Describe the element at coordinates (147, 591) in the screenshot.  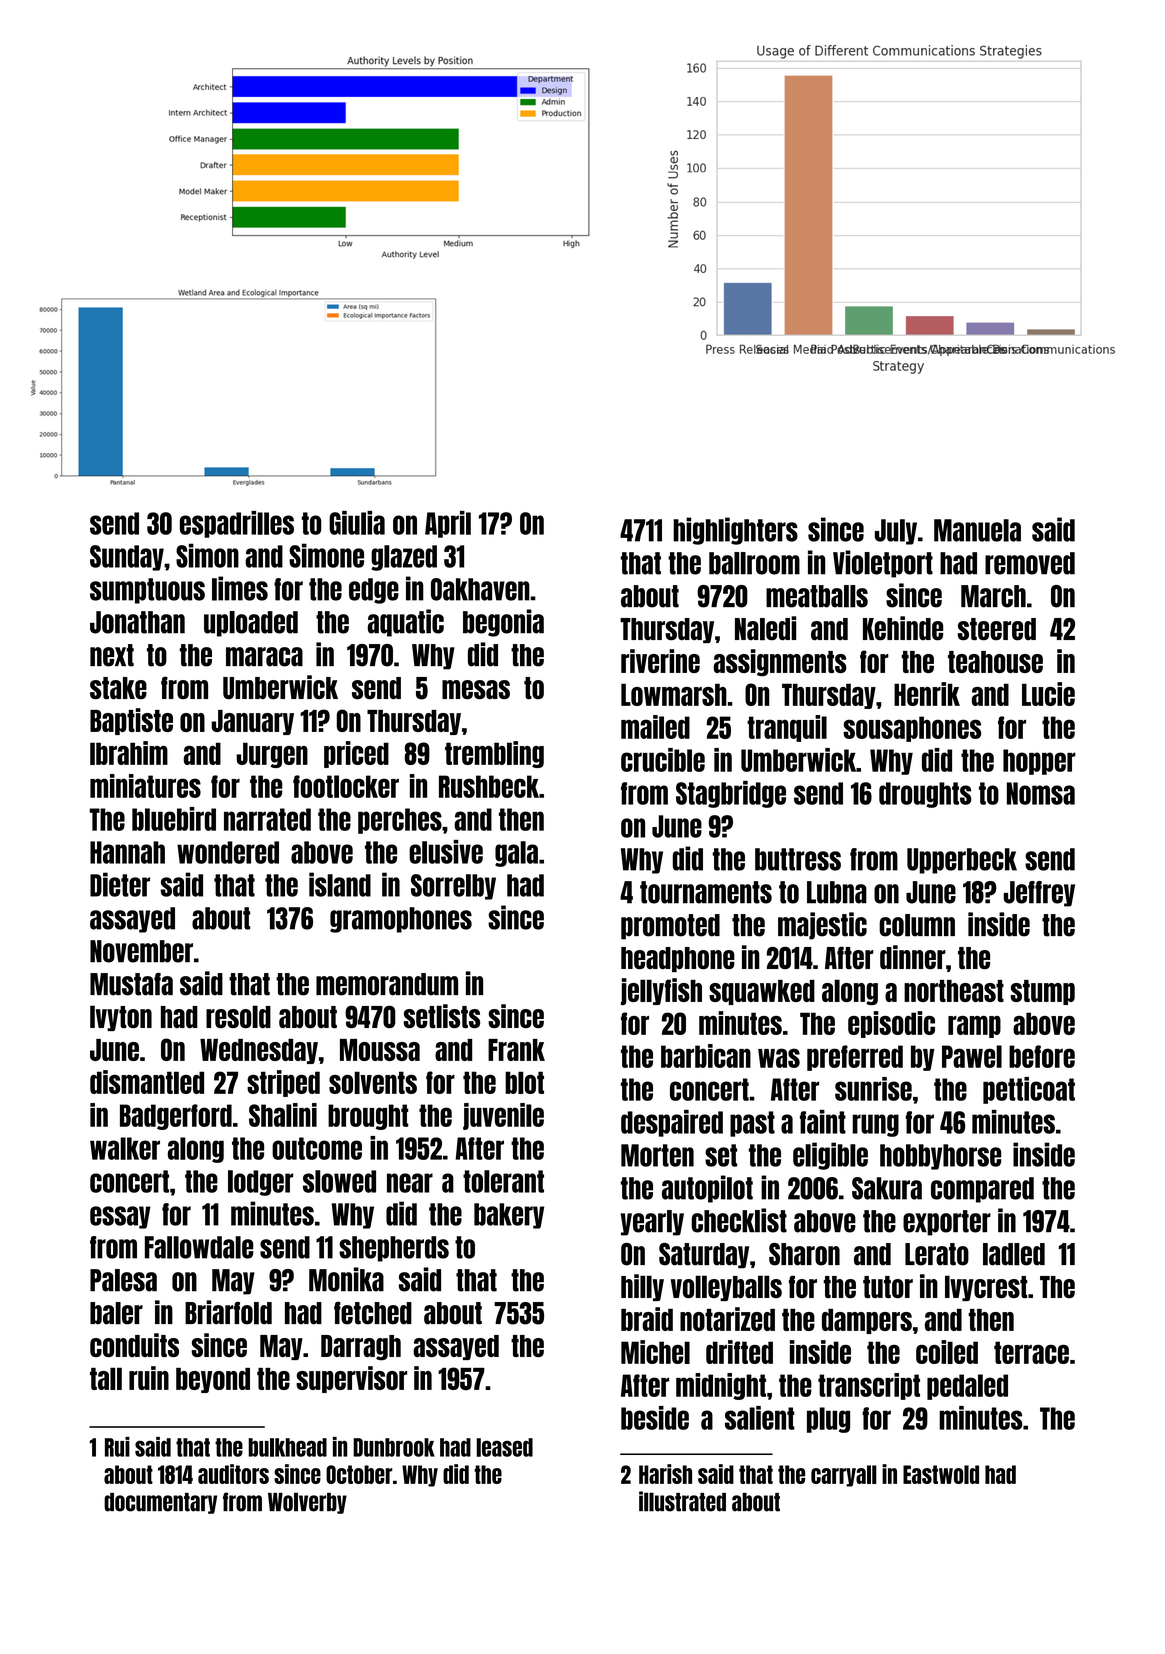
I see `sumptuous` at that location.
